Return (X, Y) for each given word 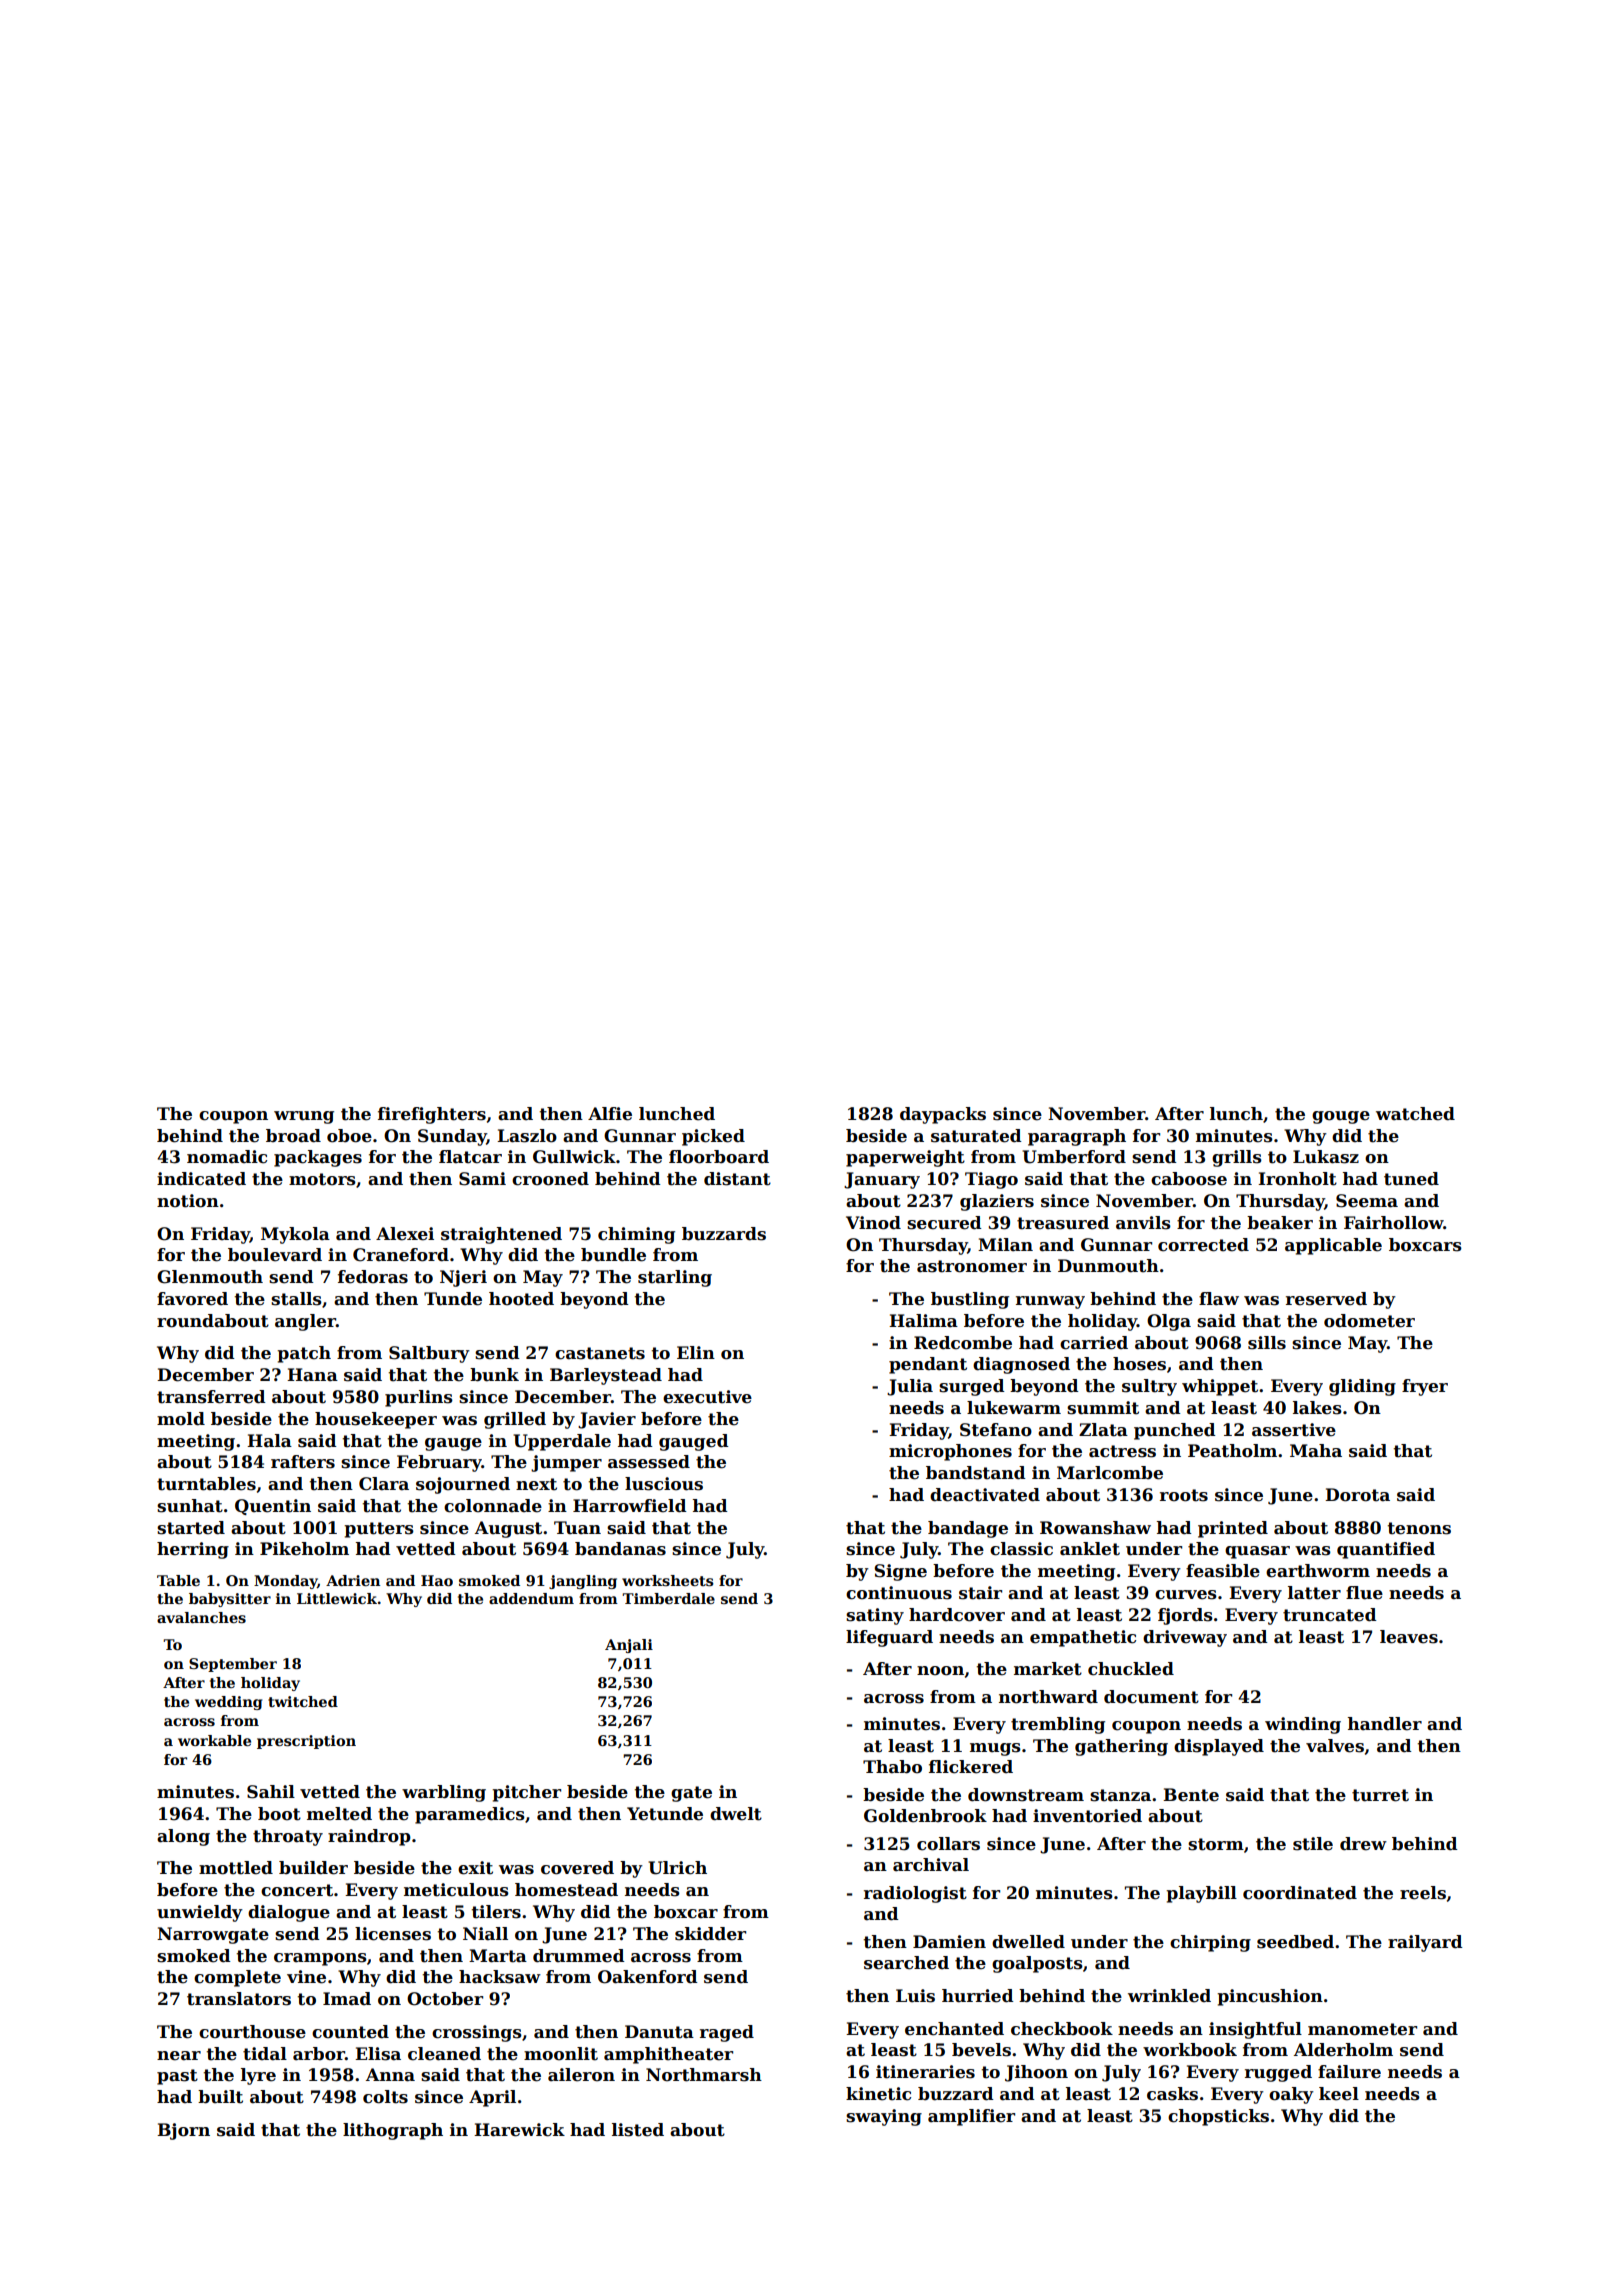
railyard (1425, 1943)
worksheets (668, 1580)
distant (737, 1179)
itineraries (925, 2072)
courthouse (252, 2032)
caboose (1189, 1179)
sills (1267, 1343)
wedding (228, 1703)
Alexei (405, 1234)
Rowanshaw (1095, 1528)
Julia (910, 1387)
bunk (494, 1375)
